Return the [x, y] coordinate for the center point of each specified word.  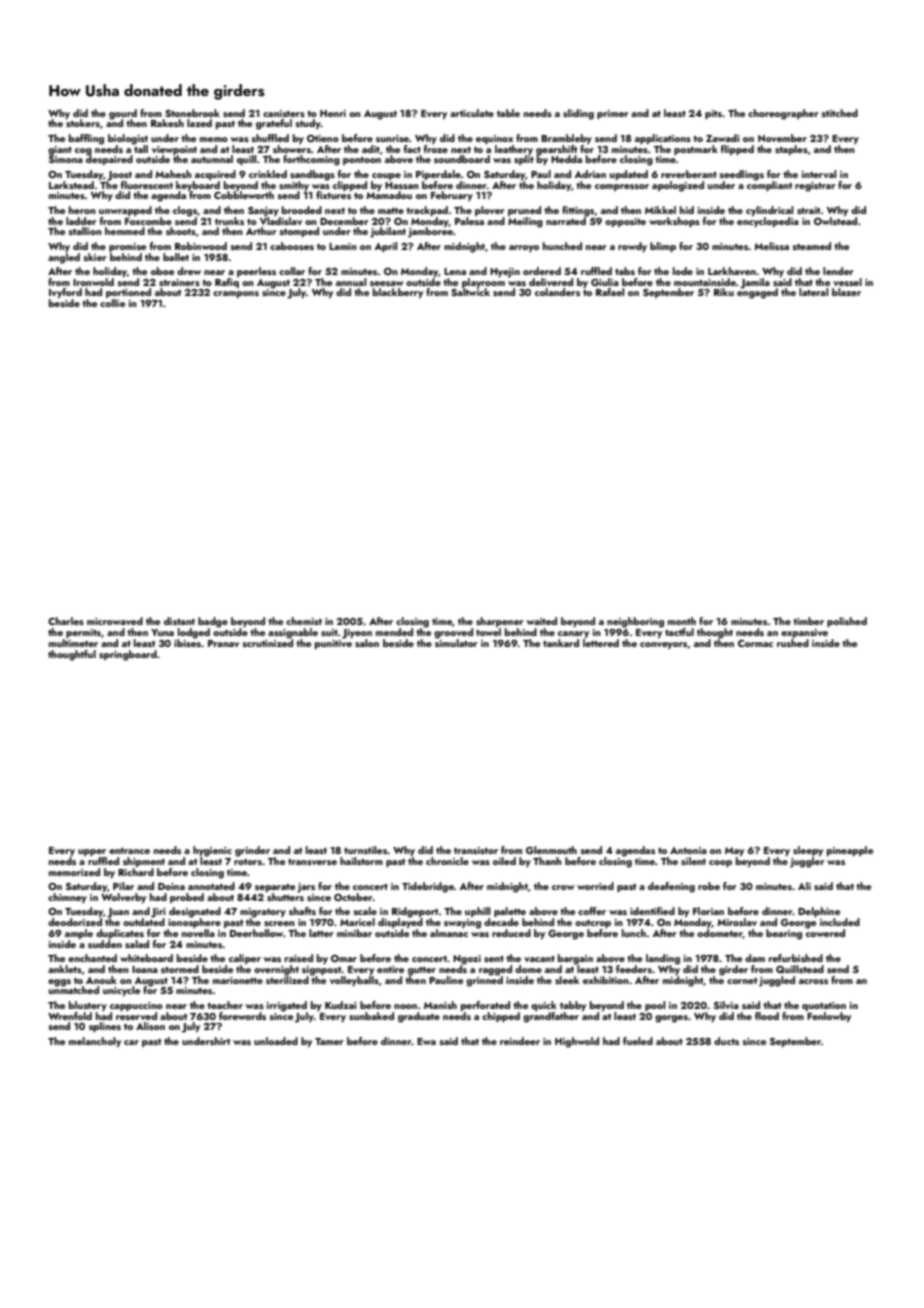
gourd [123, 114]
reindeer [520, 1041]
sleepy [808, 851]
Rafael [610, 292]
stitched [840, 113]
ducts [726, 1041]
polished [847, 622]
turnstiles [366, 850]
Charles [66, 621]
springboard [128, 655]
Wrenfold [70, 1016]
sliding [578, 114]
